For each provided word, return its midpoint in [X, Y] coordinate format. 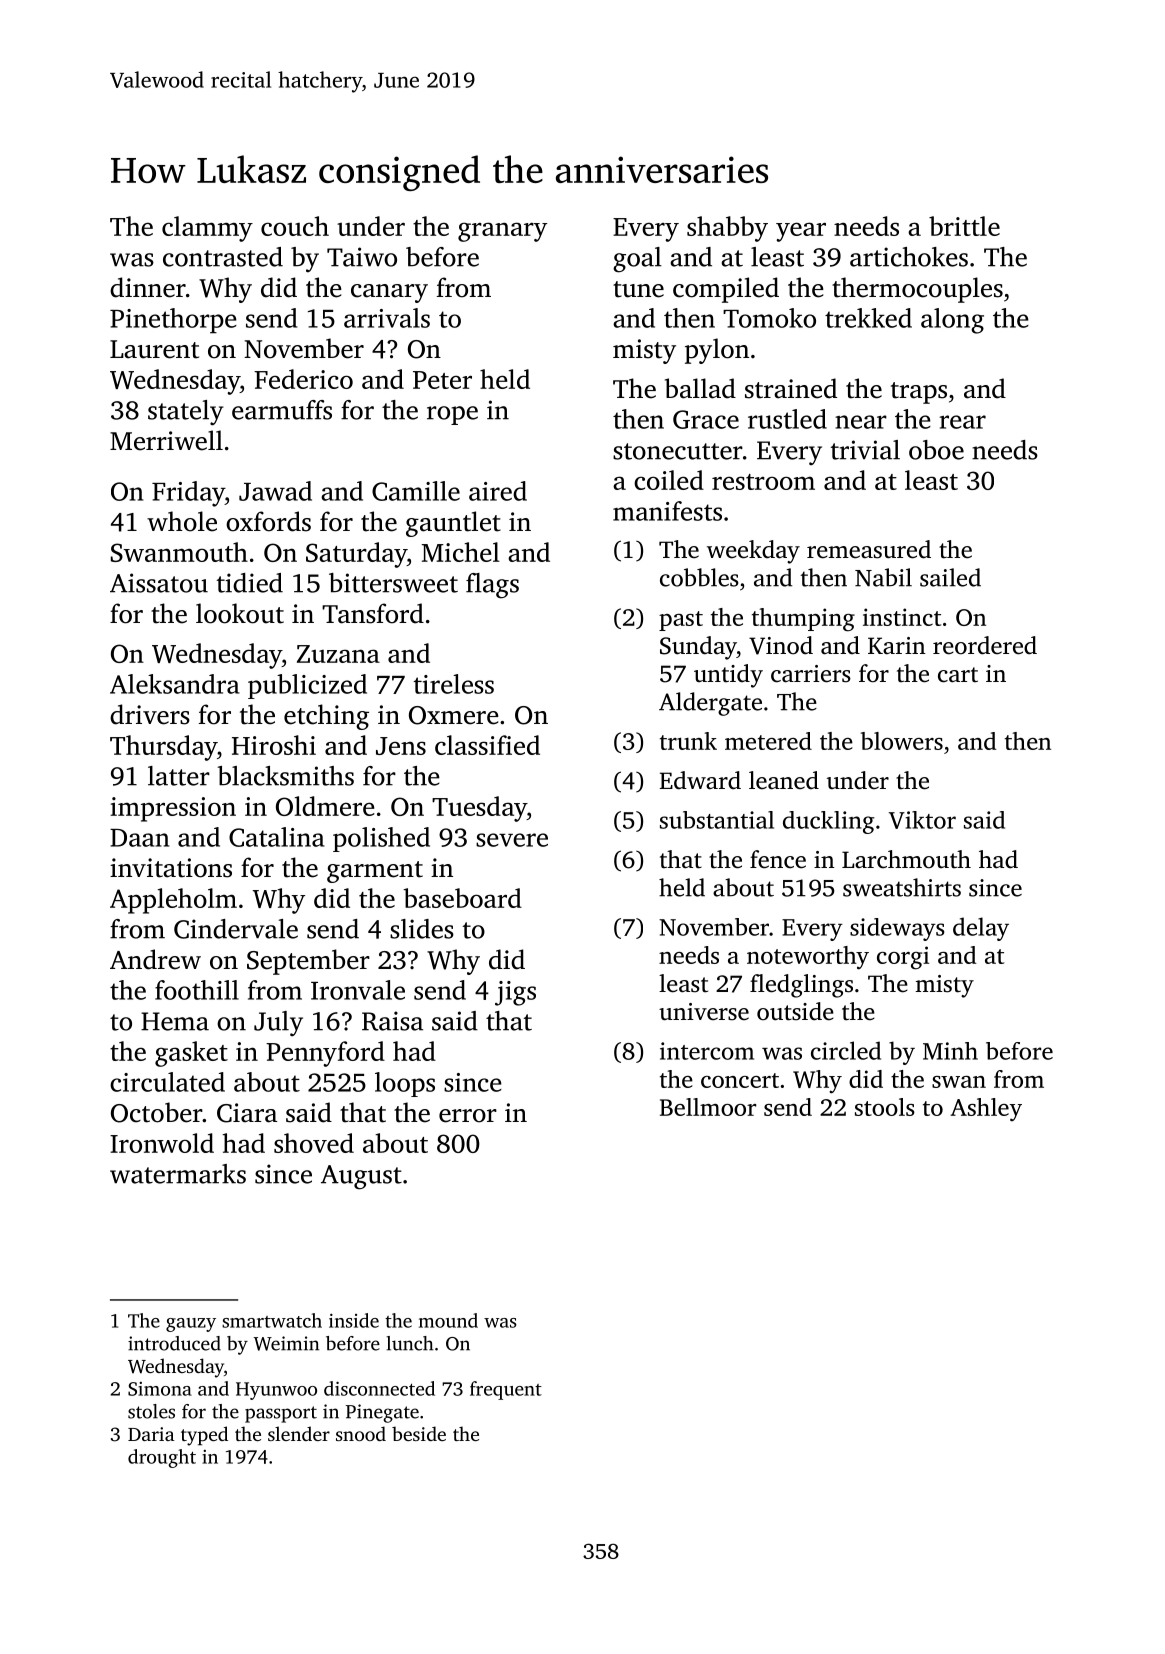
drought [162, 1458]
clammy [207, 229]
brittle [964, 226]
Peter [442, 380]
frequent [506, 1390]
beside [419, 1433]
